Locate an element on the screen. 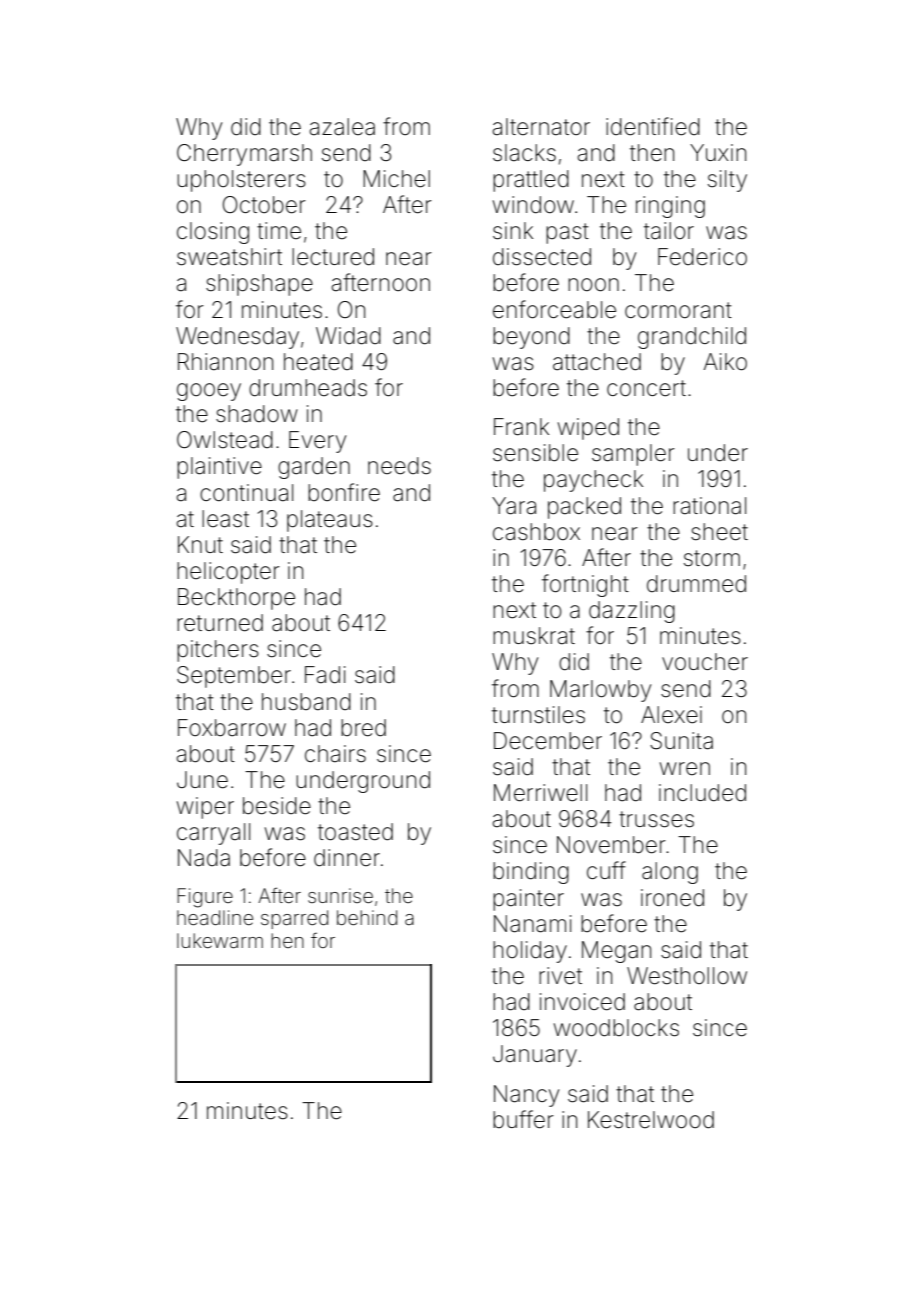 The width and height of the screenshot is (924, 1311). sunrise is located at coordinates (340, 895).
